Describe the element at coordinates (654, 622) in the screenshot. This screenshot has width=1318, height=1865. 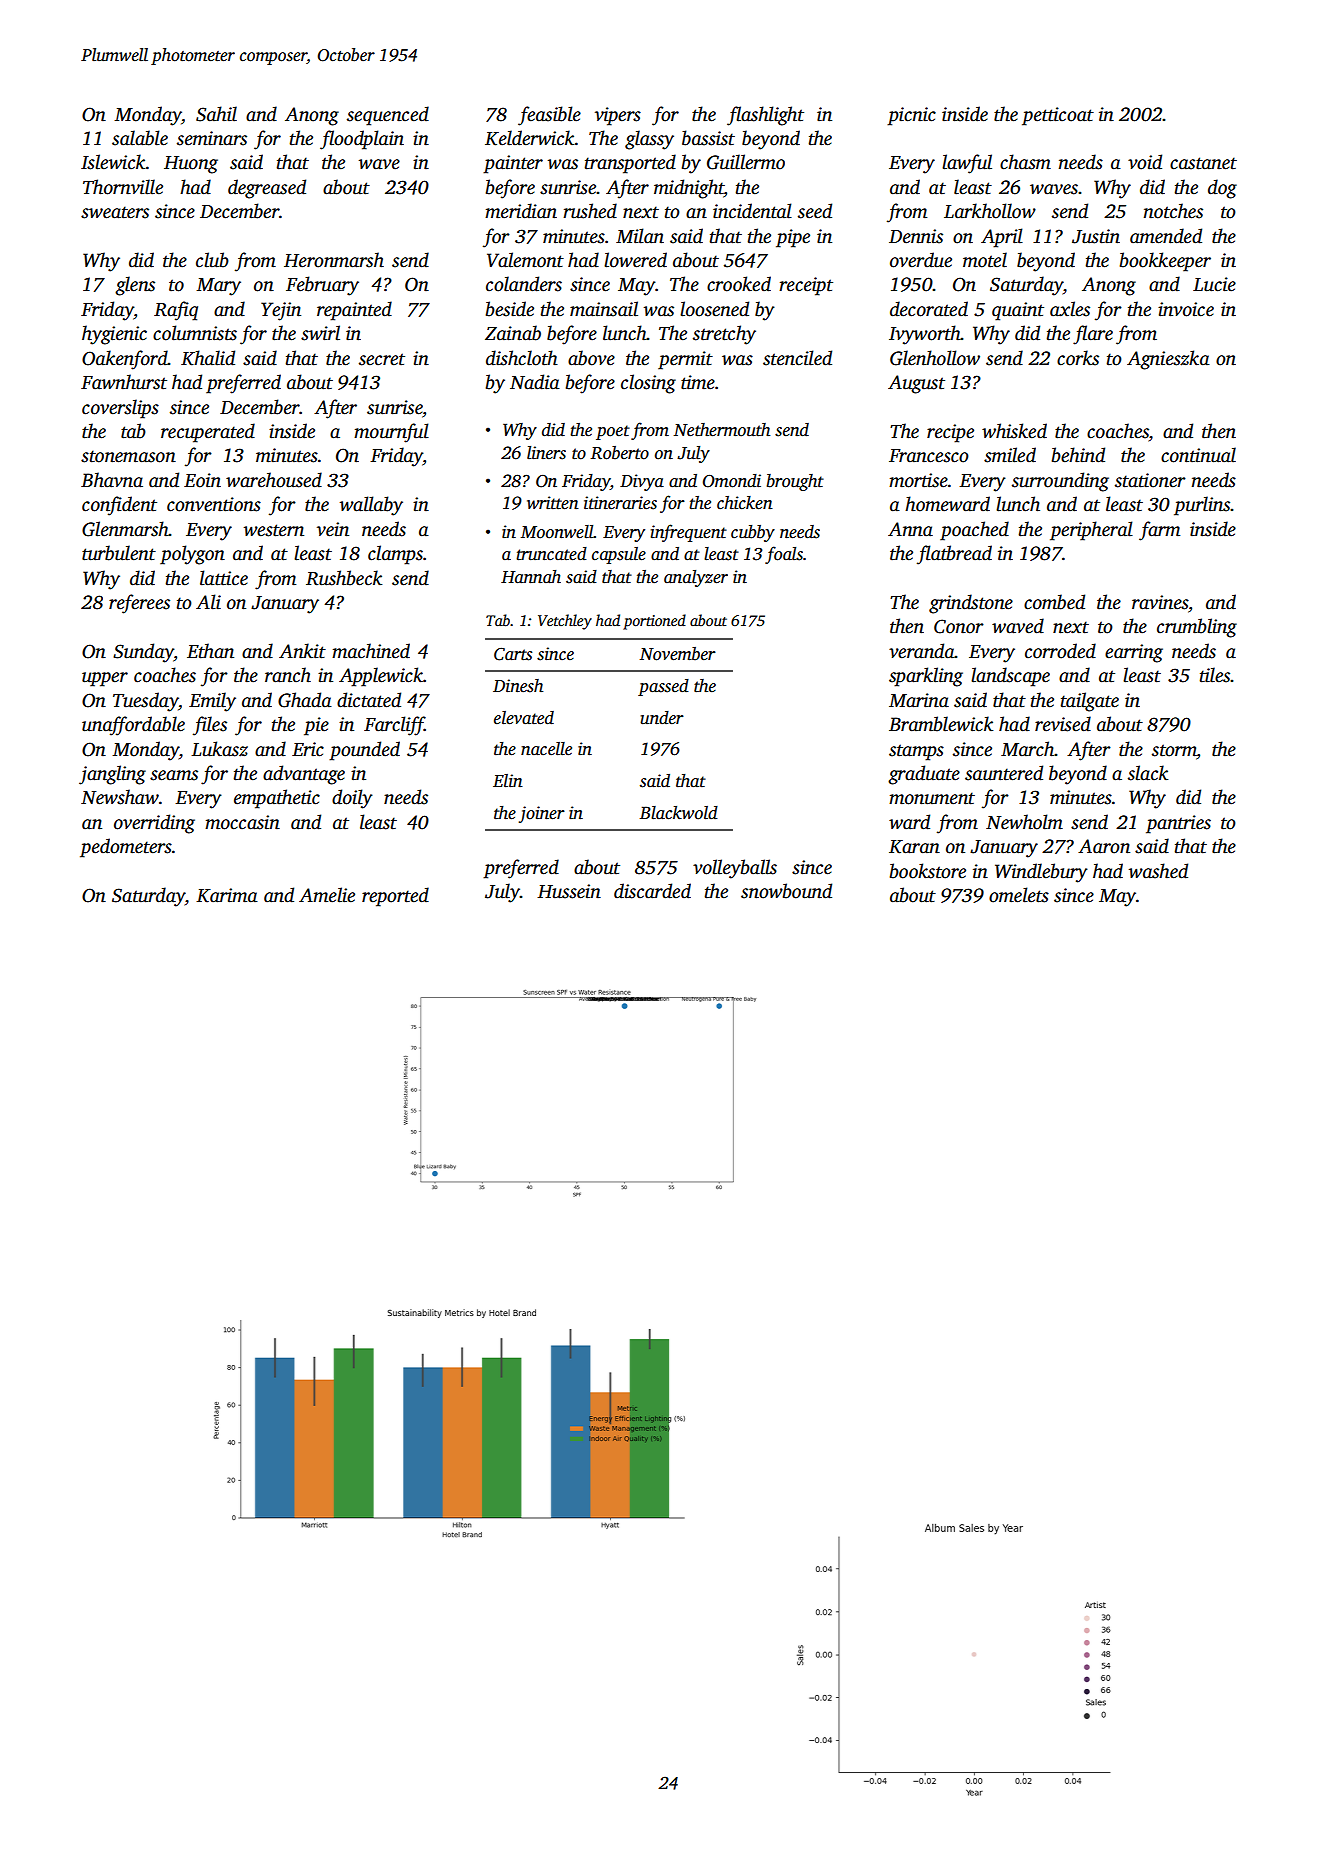
I see `portioned` at that location.
